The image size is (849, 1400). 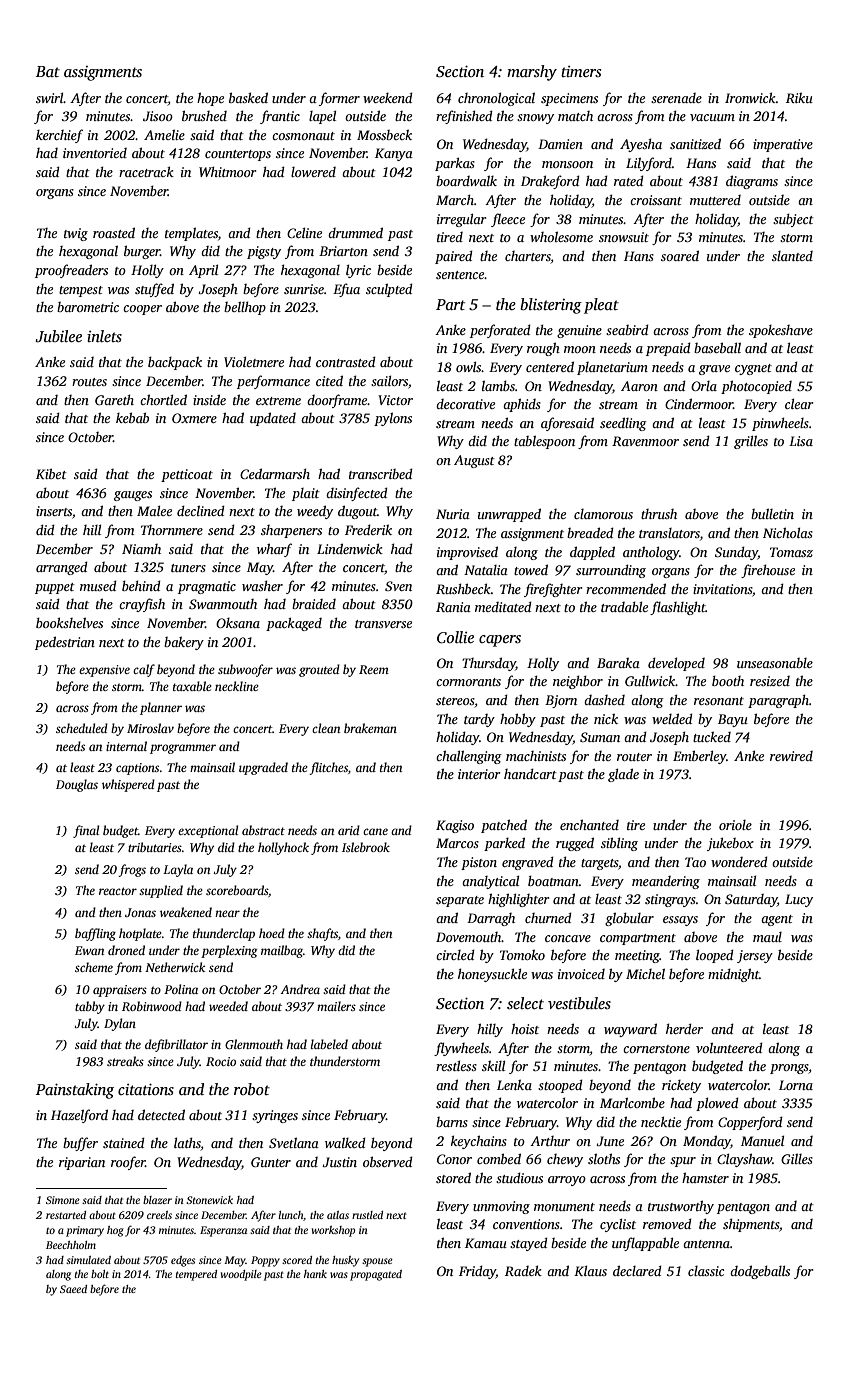 I want to click on Saeed, so click(x=73, y=1289).
